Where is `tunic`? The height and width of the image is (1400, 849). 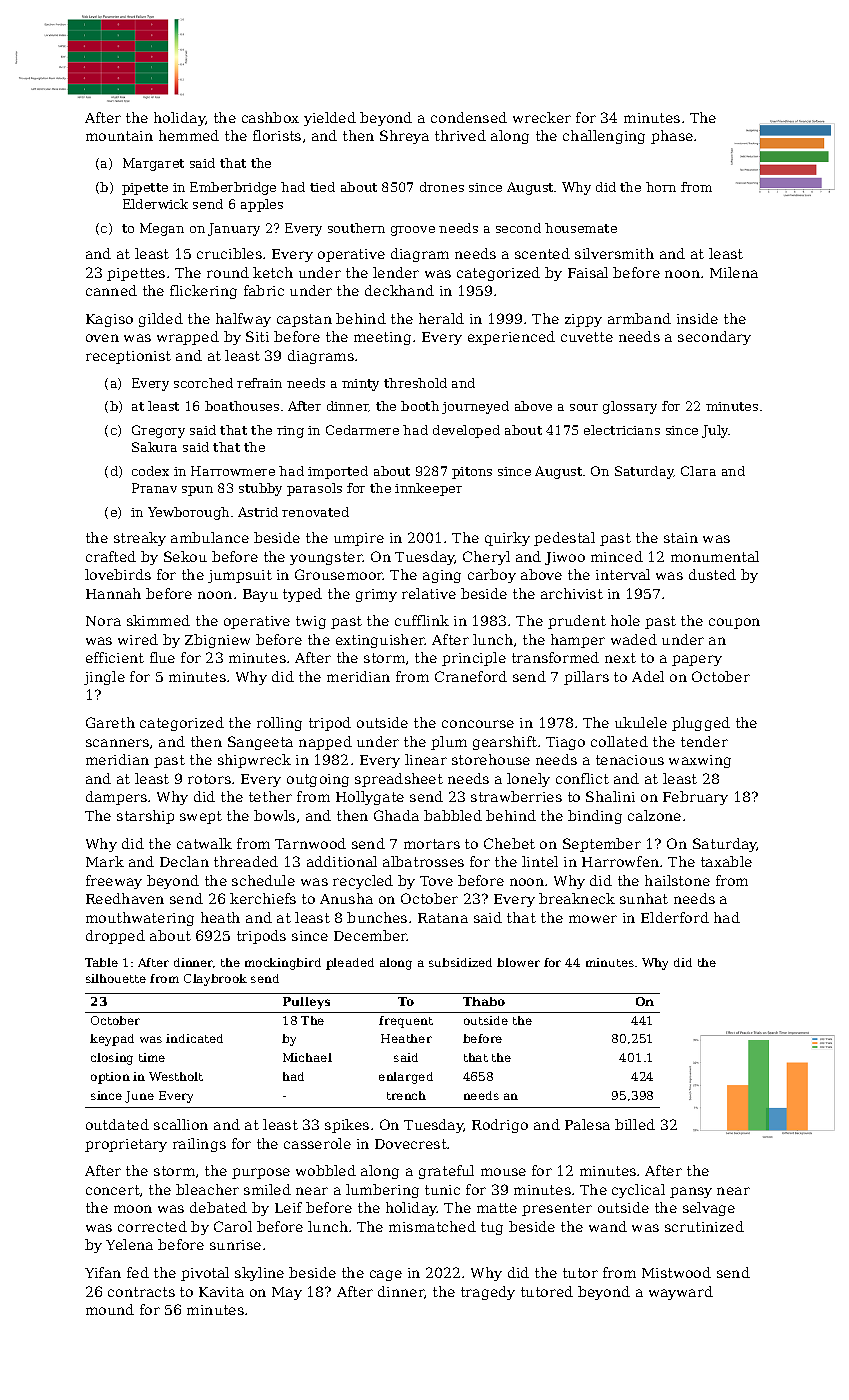 tunic is located at coordinates (442, 1190).
